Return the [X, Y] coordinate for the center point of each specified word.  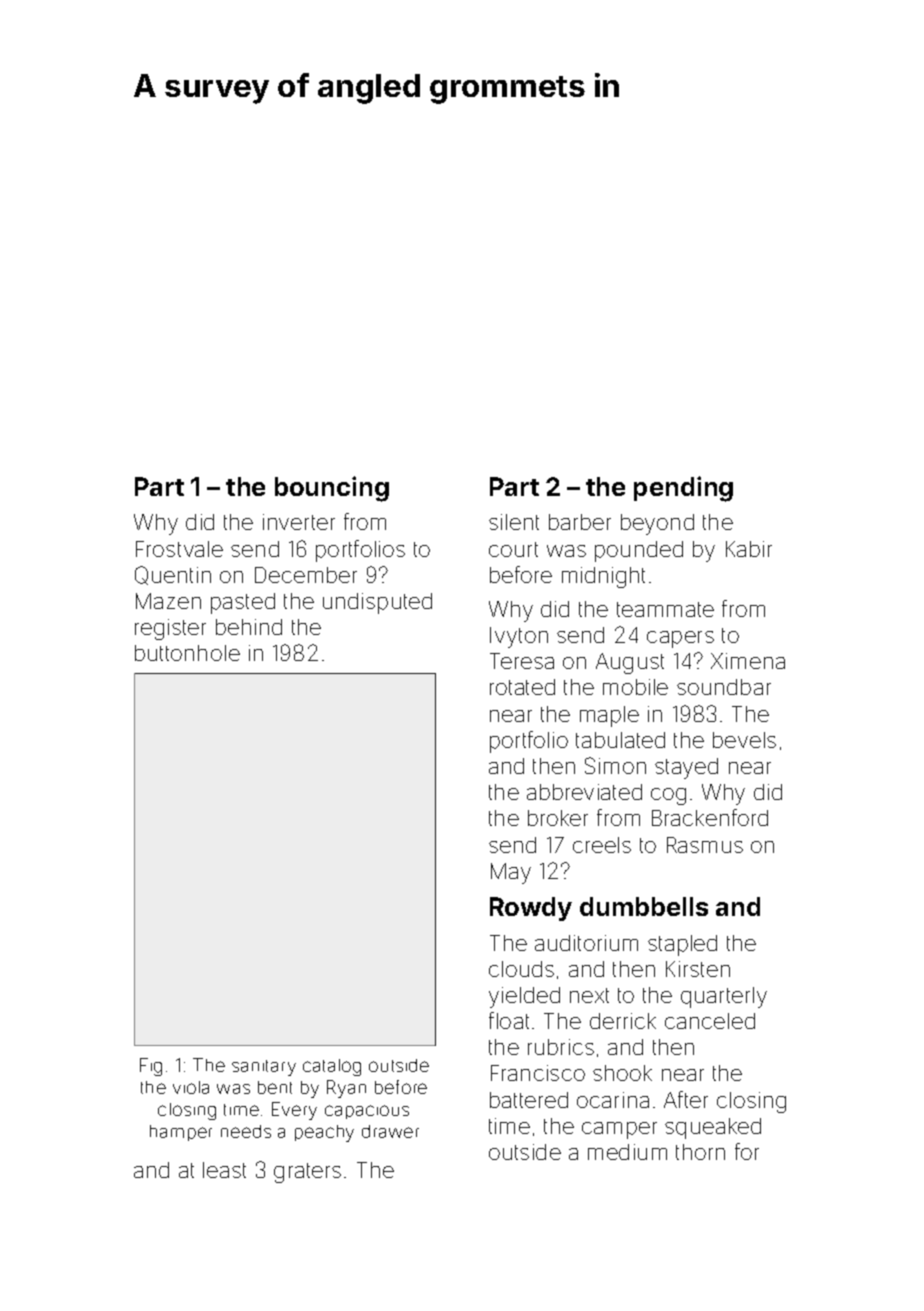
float [509, 1020]
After [686, 1099]
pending [683, 489]
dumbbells [644, 906]
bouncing [332, 489]
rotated [522, 687]
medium [627, 1152]
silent [514, 522]
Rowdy [531, 909]
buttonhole [187, 653]
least [224, 1170]
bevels [744, 740]
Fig [151, 1067]
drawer [390, 1131]
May [511, 873]
